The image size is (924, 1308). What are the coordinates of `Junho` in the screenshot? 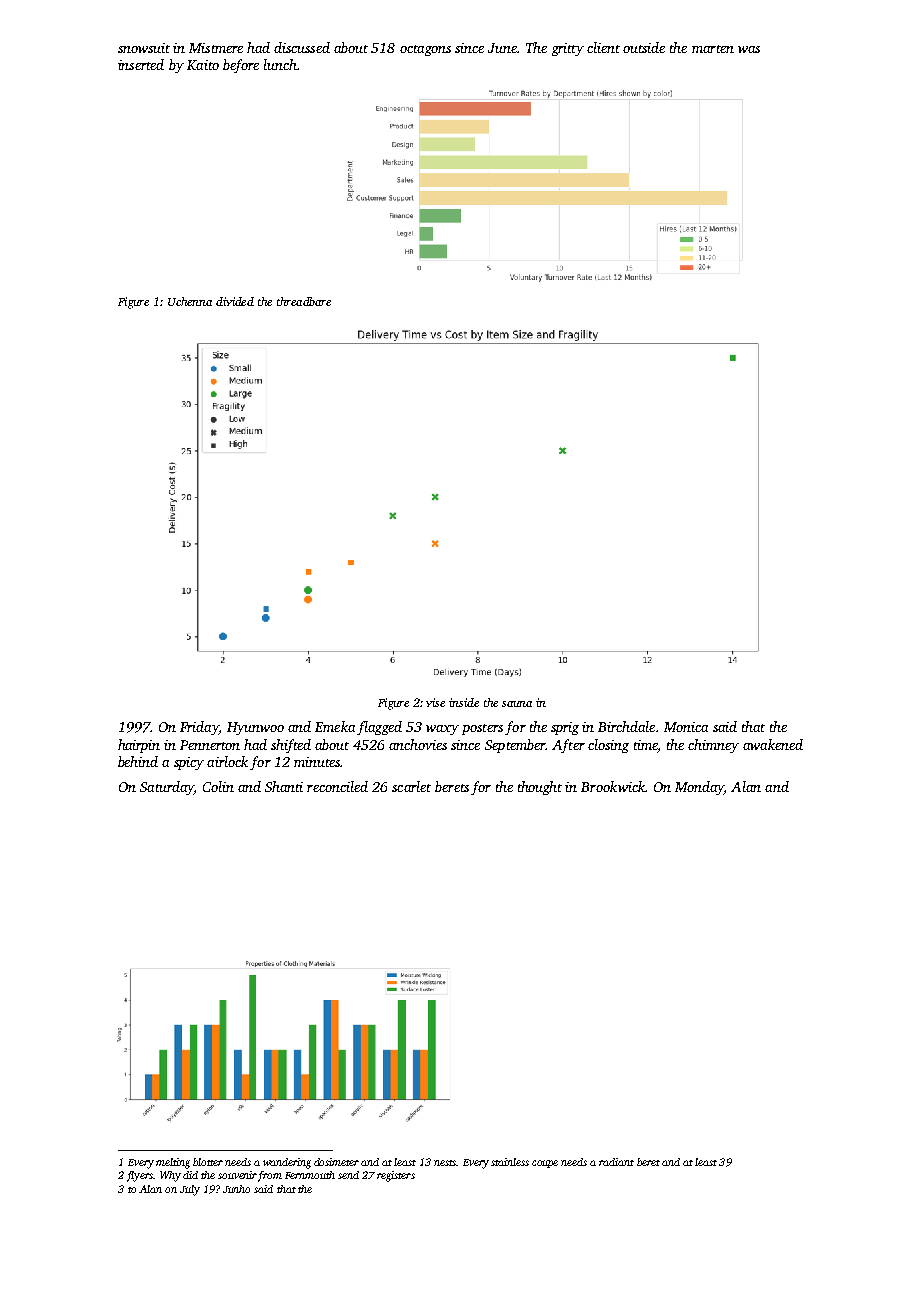 It's located at (236, 1189).
